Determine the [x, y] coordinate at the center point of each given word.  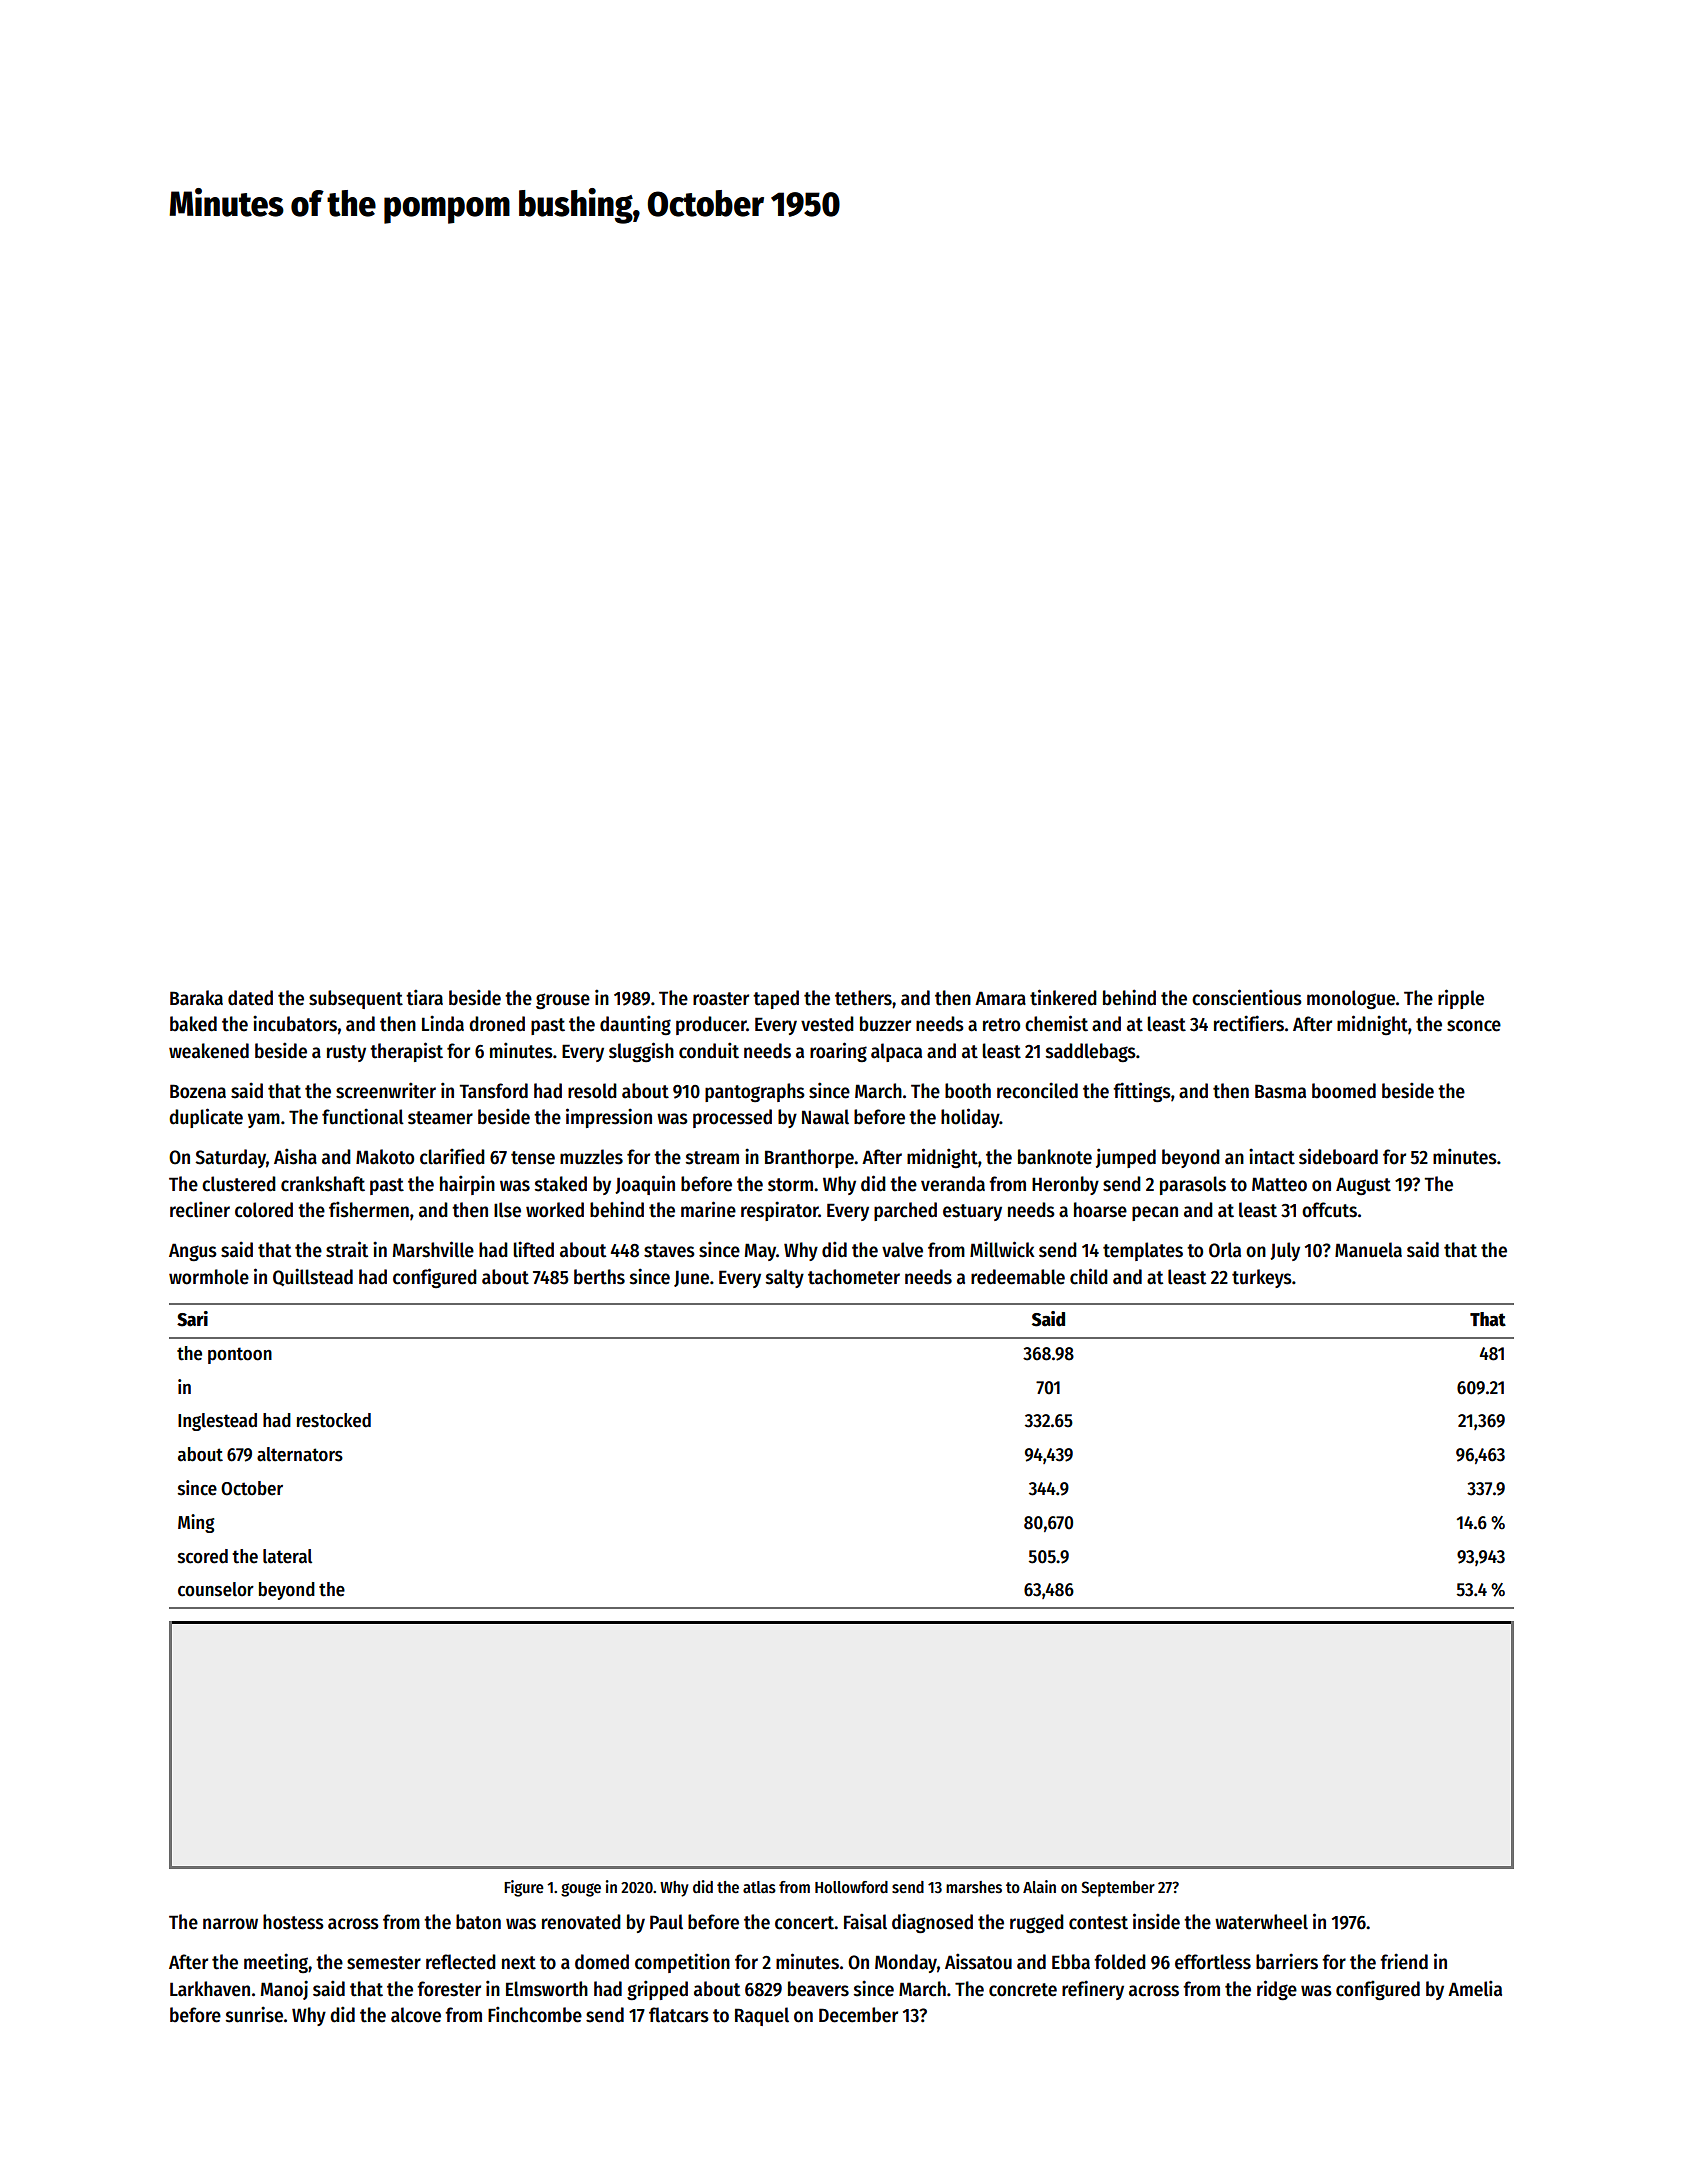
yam [264, 1120]
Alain [1039, 1886]
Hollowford [851, 1887]
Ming [196, 1523]
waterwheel [1261, 1922]
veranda [953, 1184]
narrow [230, 1924]
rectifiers [1249, 1023]
